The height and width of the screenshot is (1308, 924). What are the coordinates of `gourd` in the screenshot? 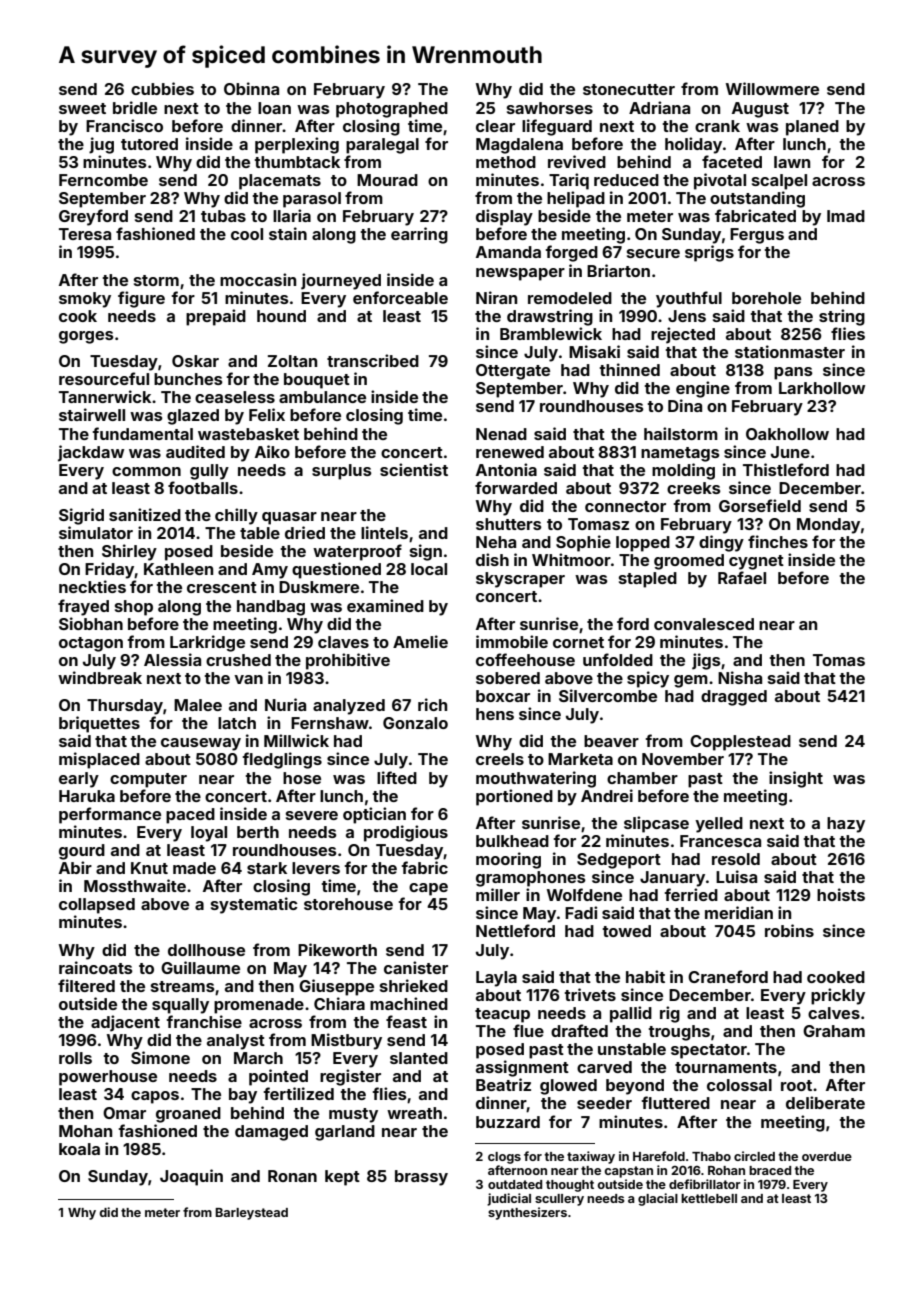 It's located at (82, 852).
